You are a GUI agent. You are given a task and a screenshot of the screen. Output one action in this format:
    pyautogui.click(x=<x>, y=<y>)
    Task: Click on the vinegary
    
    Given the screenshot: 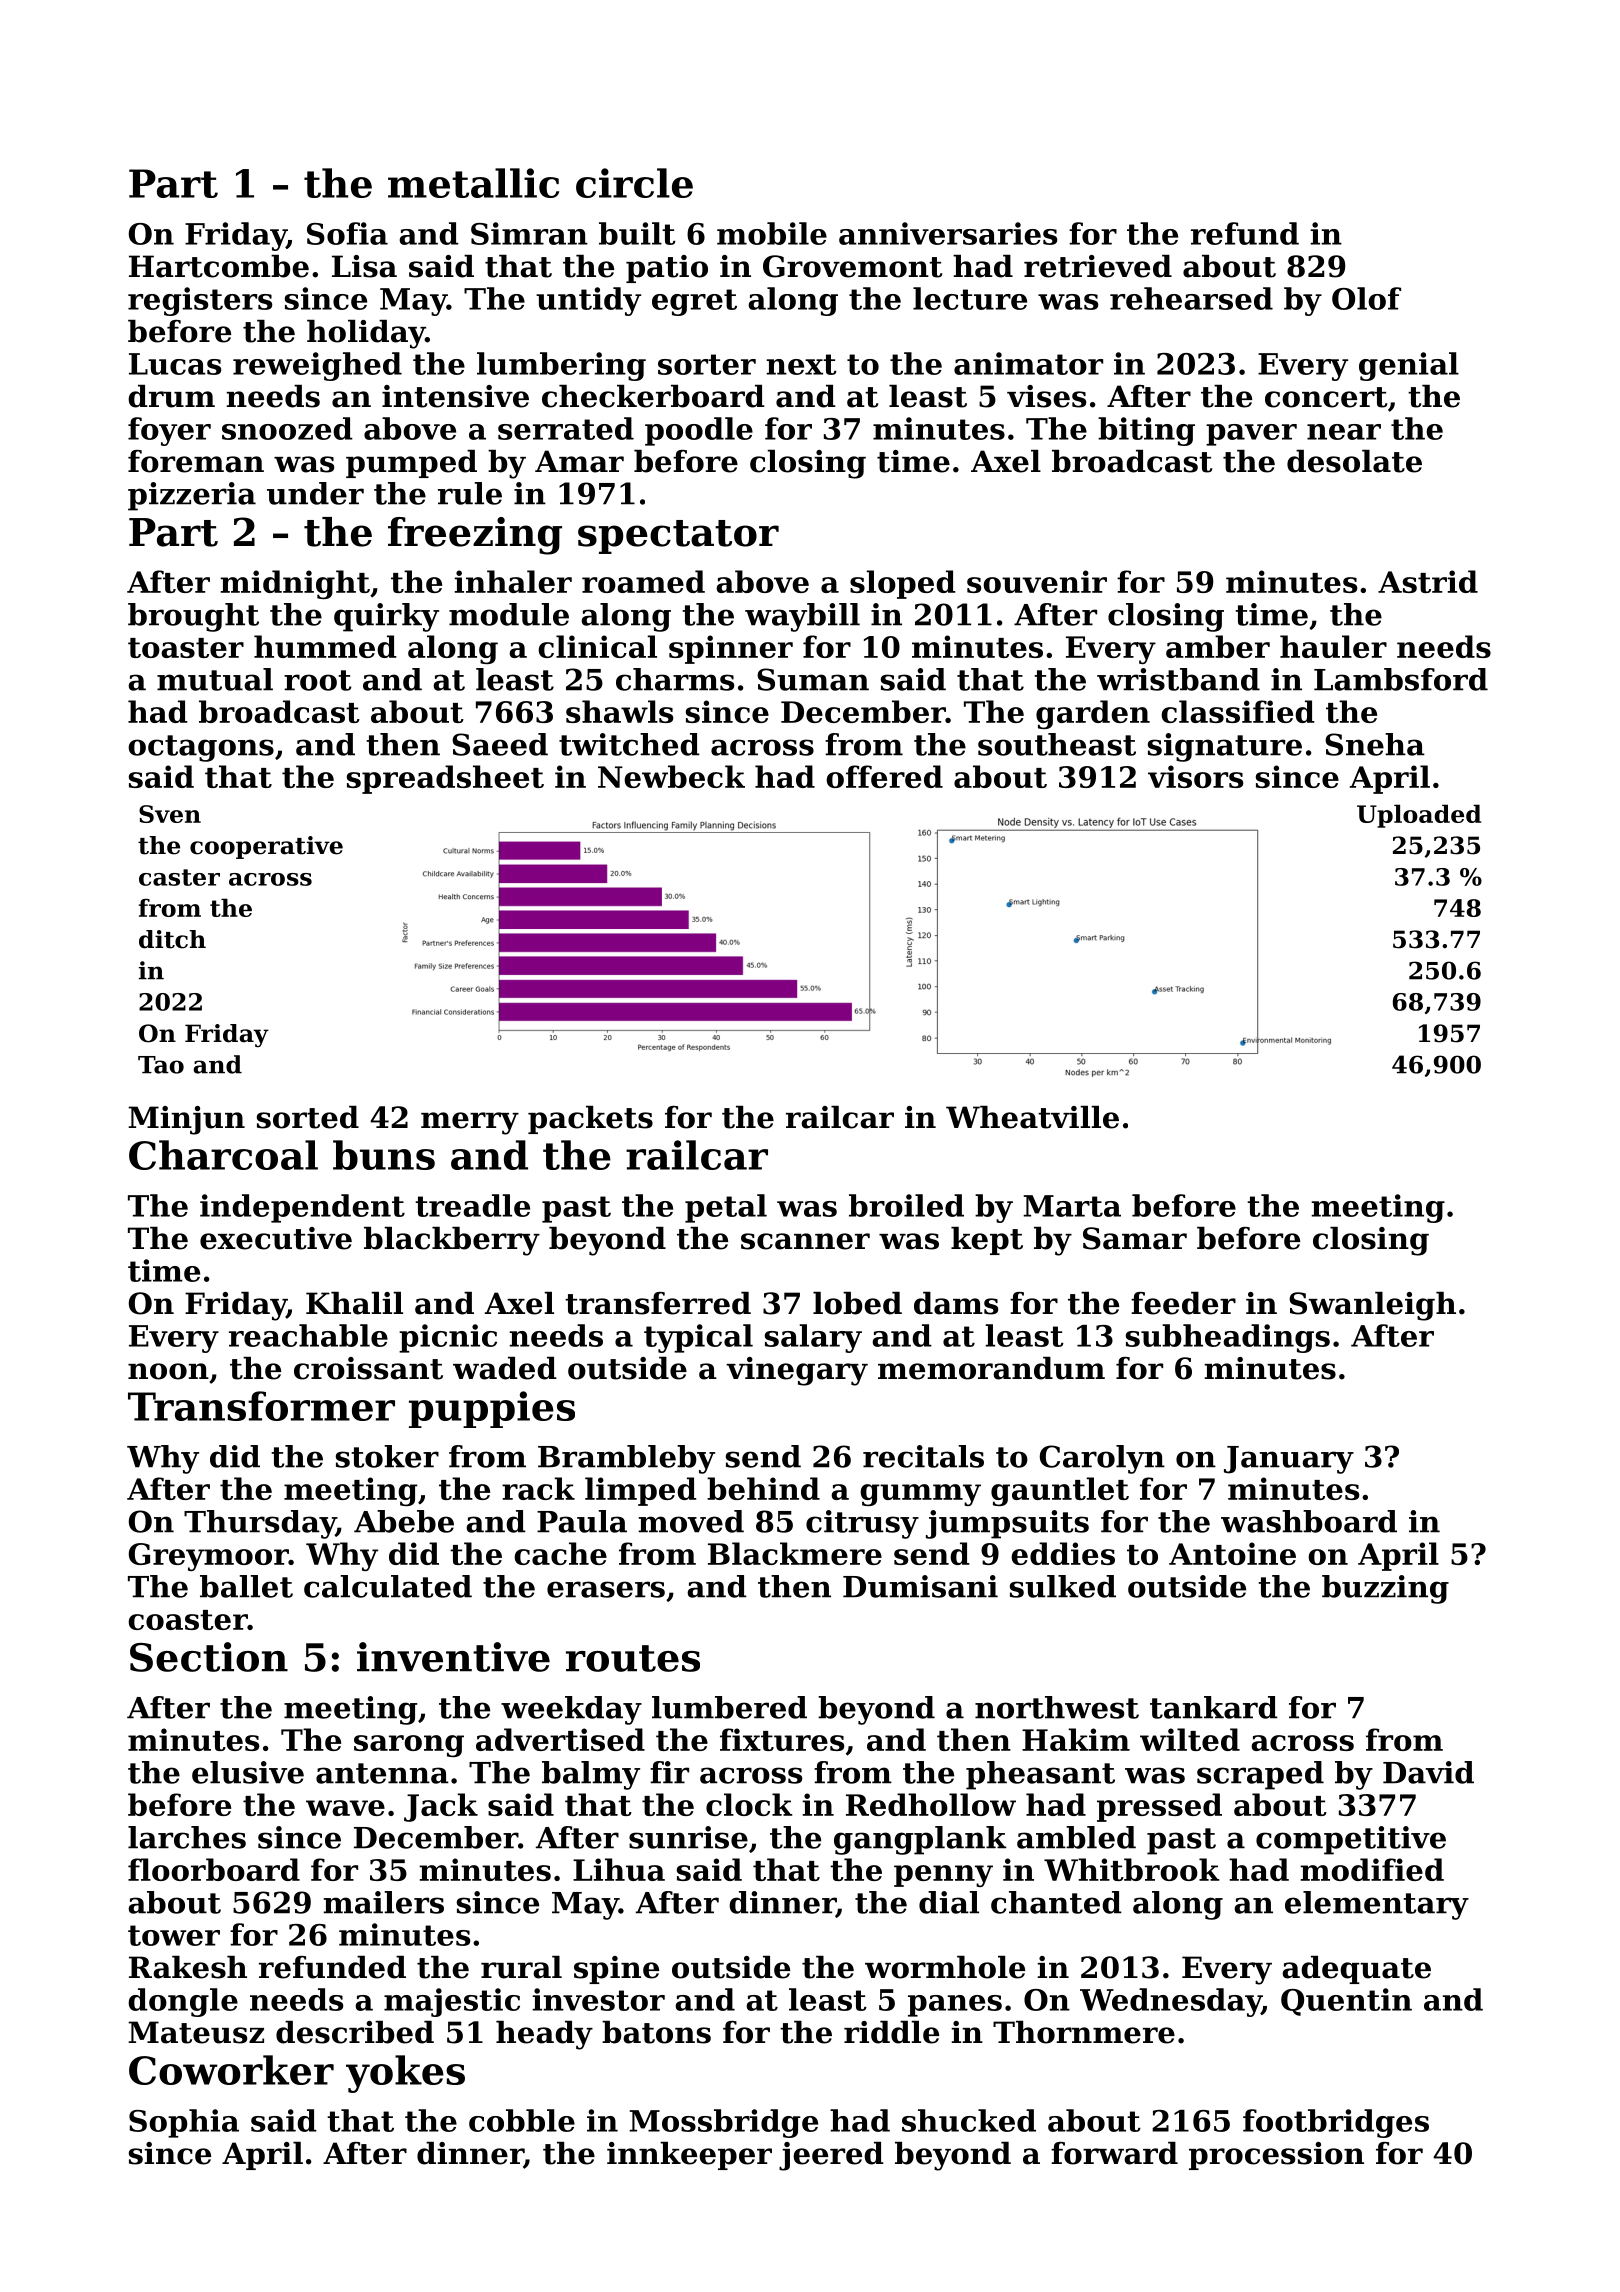 What is the action you would take?
    pyautogui.click(x=797, y=1371)
